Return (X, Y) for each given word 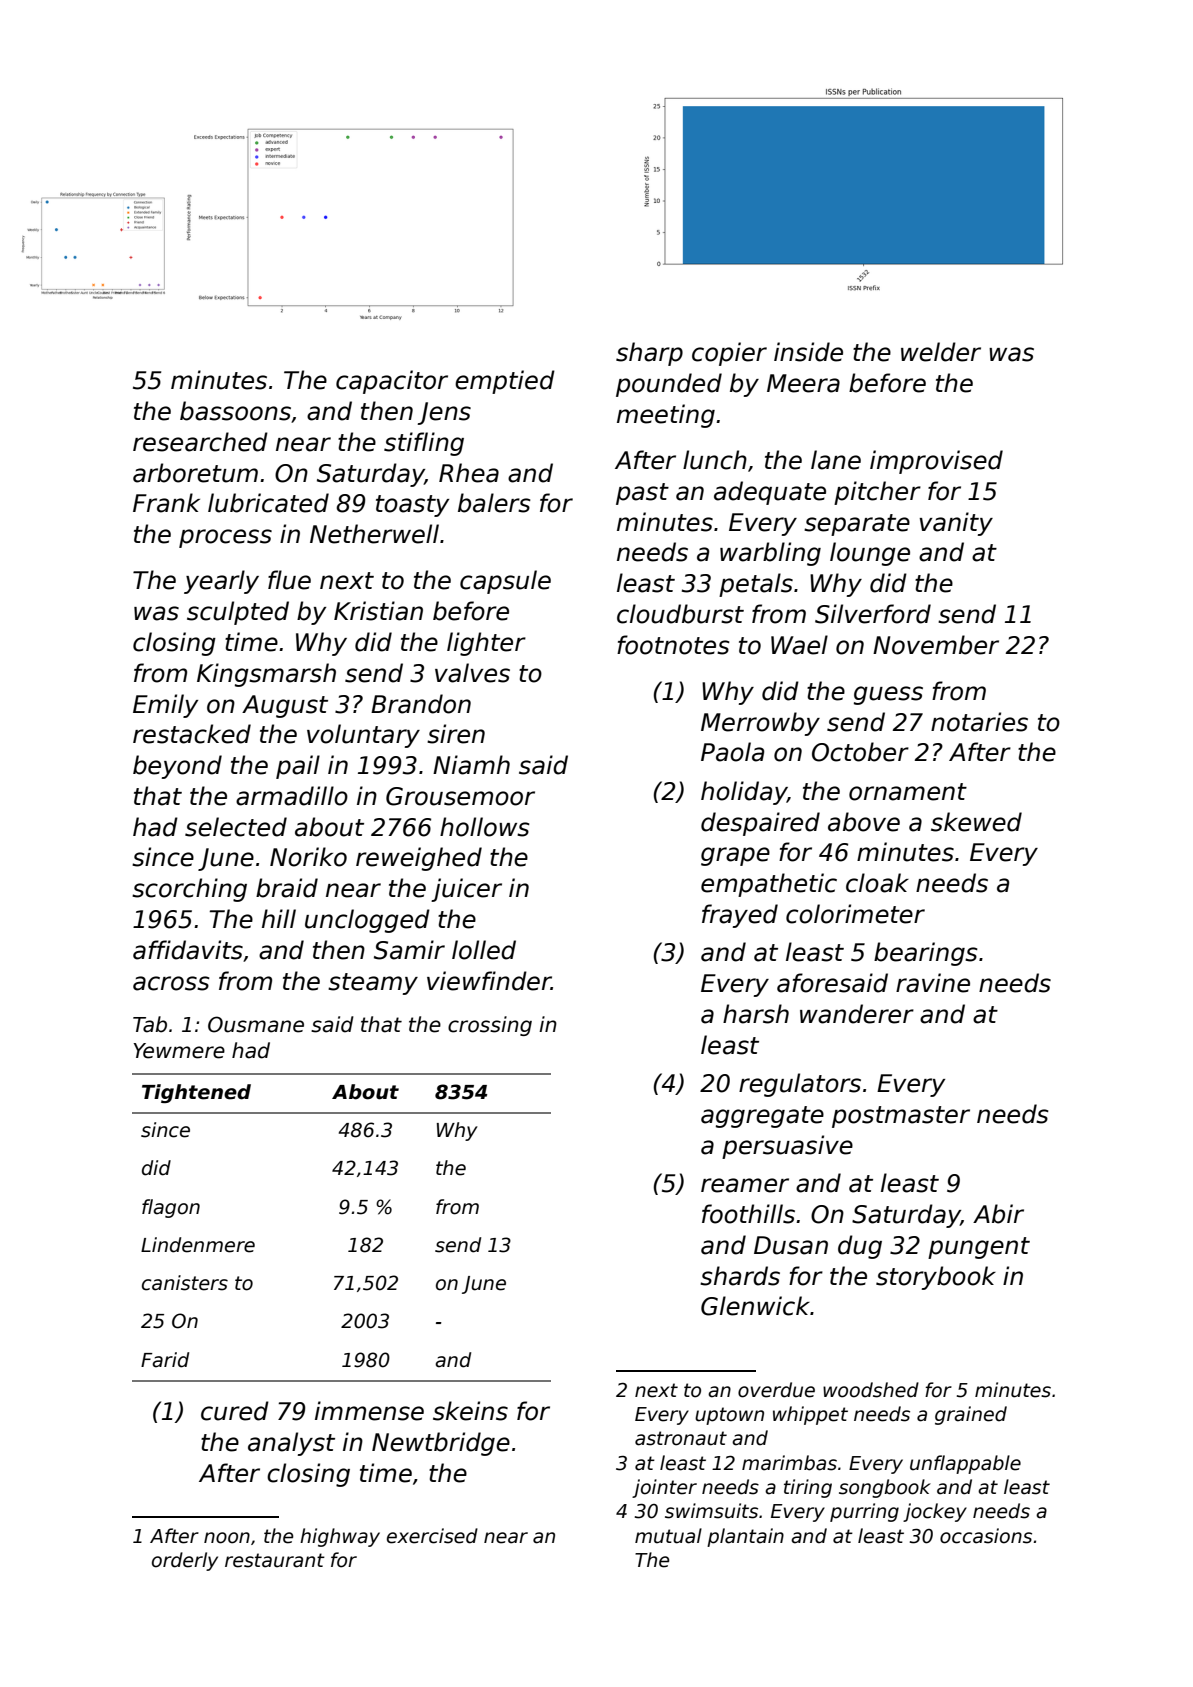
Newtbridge (441, 1444)
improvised (936, 462)
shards (740, 1276)
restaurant (275, 1560)
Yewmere (179, 1051)
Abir (998, 1214)
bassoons (235, 411)
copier (729, 354)
